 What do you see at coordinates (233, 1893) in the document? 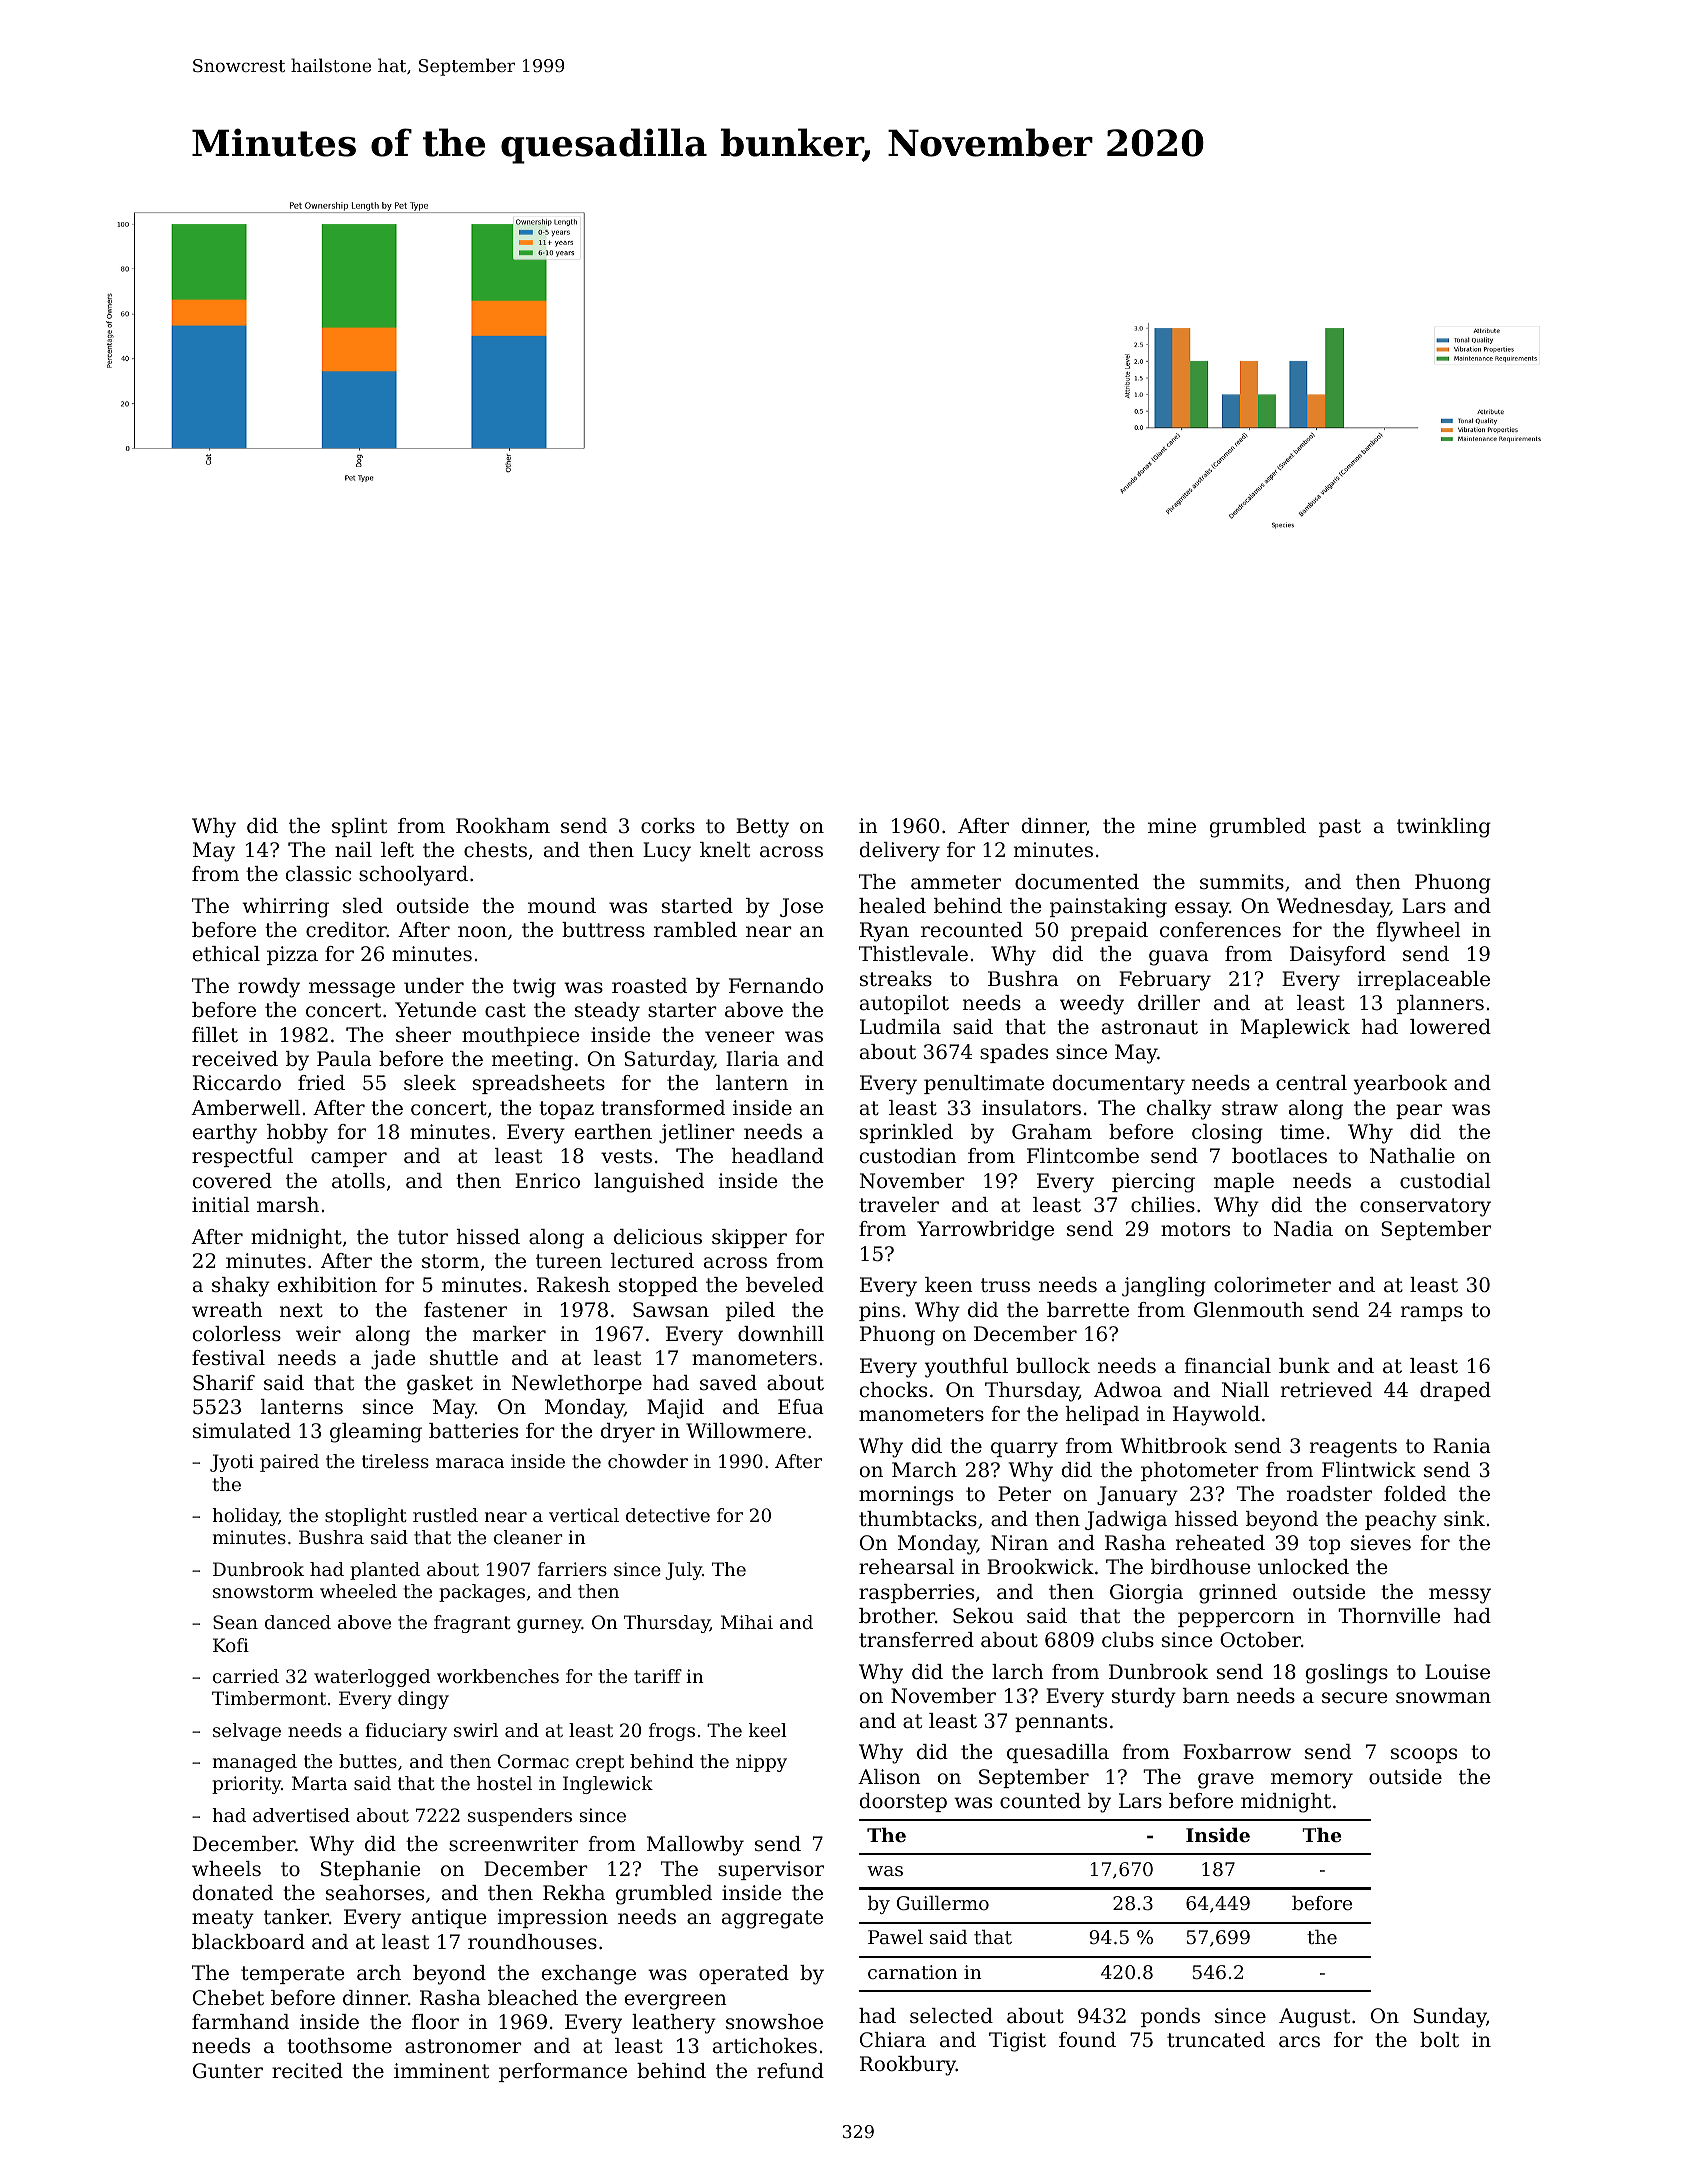
I see `donated` at bounding box center [233, 1893].
